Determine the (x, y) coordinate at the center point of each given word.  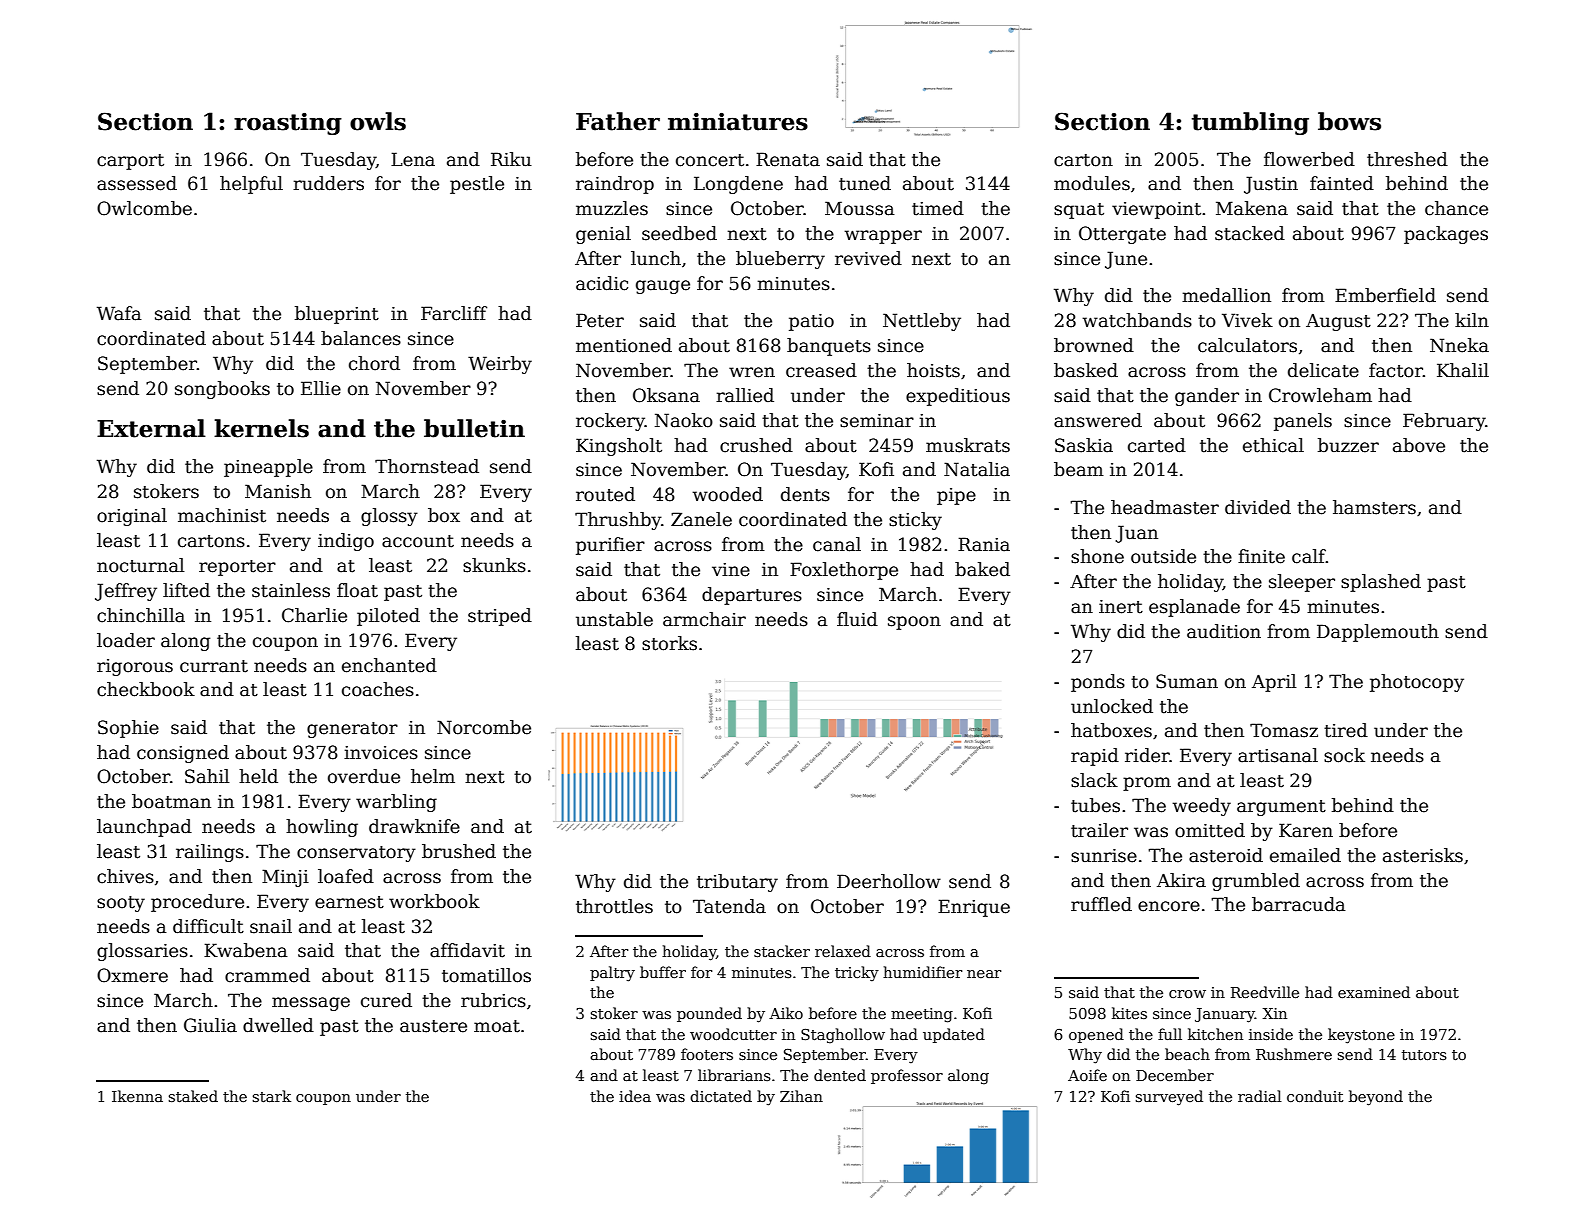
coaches (378, 689)
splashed (1381, 583)
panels (1303, 422)
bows (1349, 121)
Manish (278, 491)
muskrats (968, 445)
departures (752, 596)
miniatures (738, 121)
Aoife (1087, 1075)
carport (130, 162)
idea (635, 1096)
